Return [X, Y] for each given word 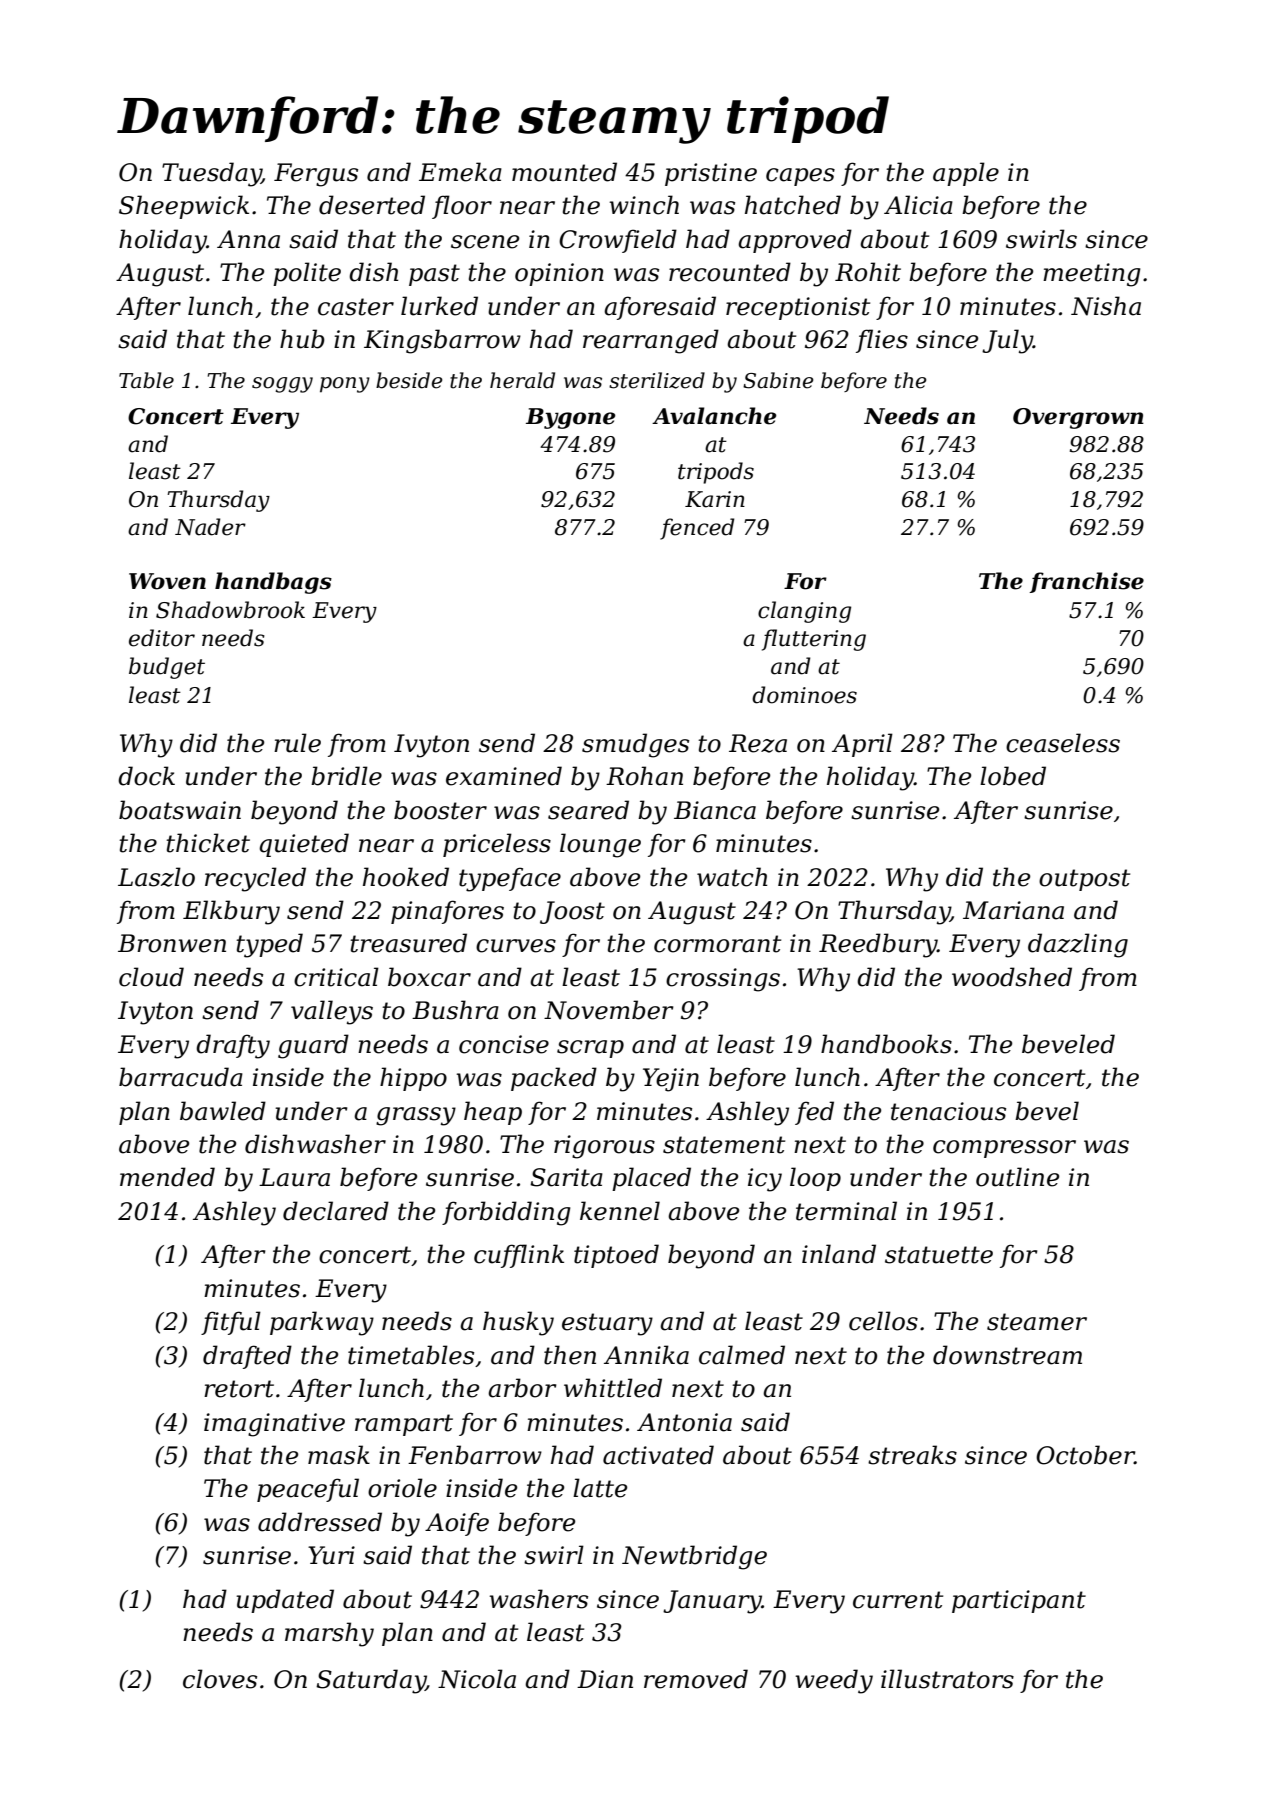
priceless [497, 845]
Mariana [1013, 910]
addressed [320, 1522]
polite [307, 274]
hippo [413, 1079]
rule [297, 743]
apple [966, 174]
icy [765, 1180]
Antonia [684, 1422]
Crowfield [618, 241]
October [1085, 1455]
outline [1017, 1177]
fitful [231, 1323]
